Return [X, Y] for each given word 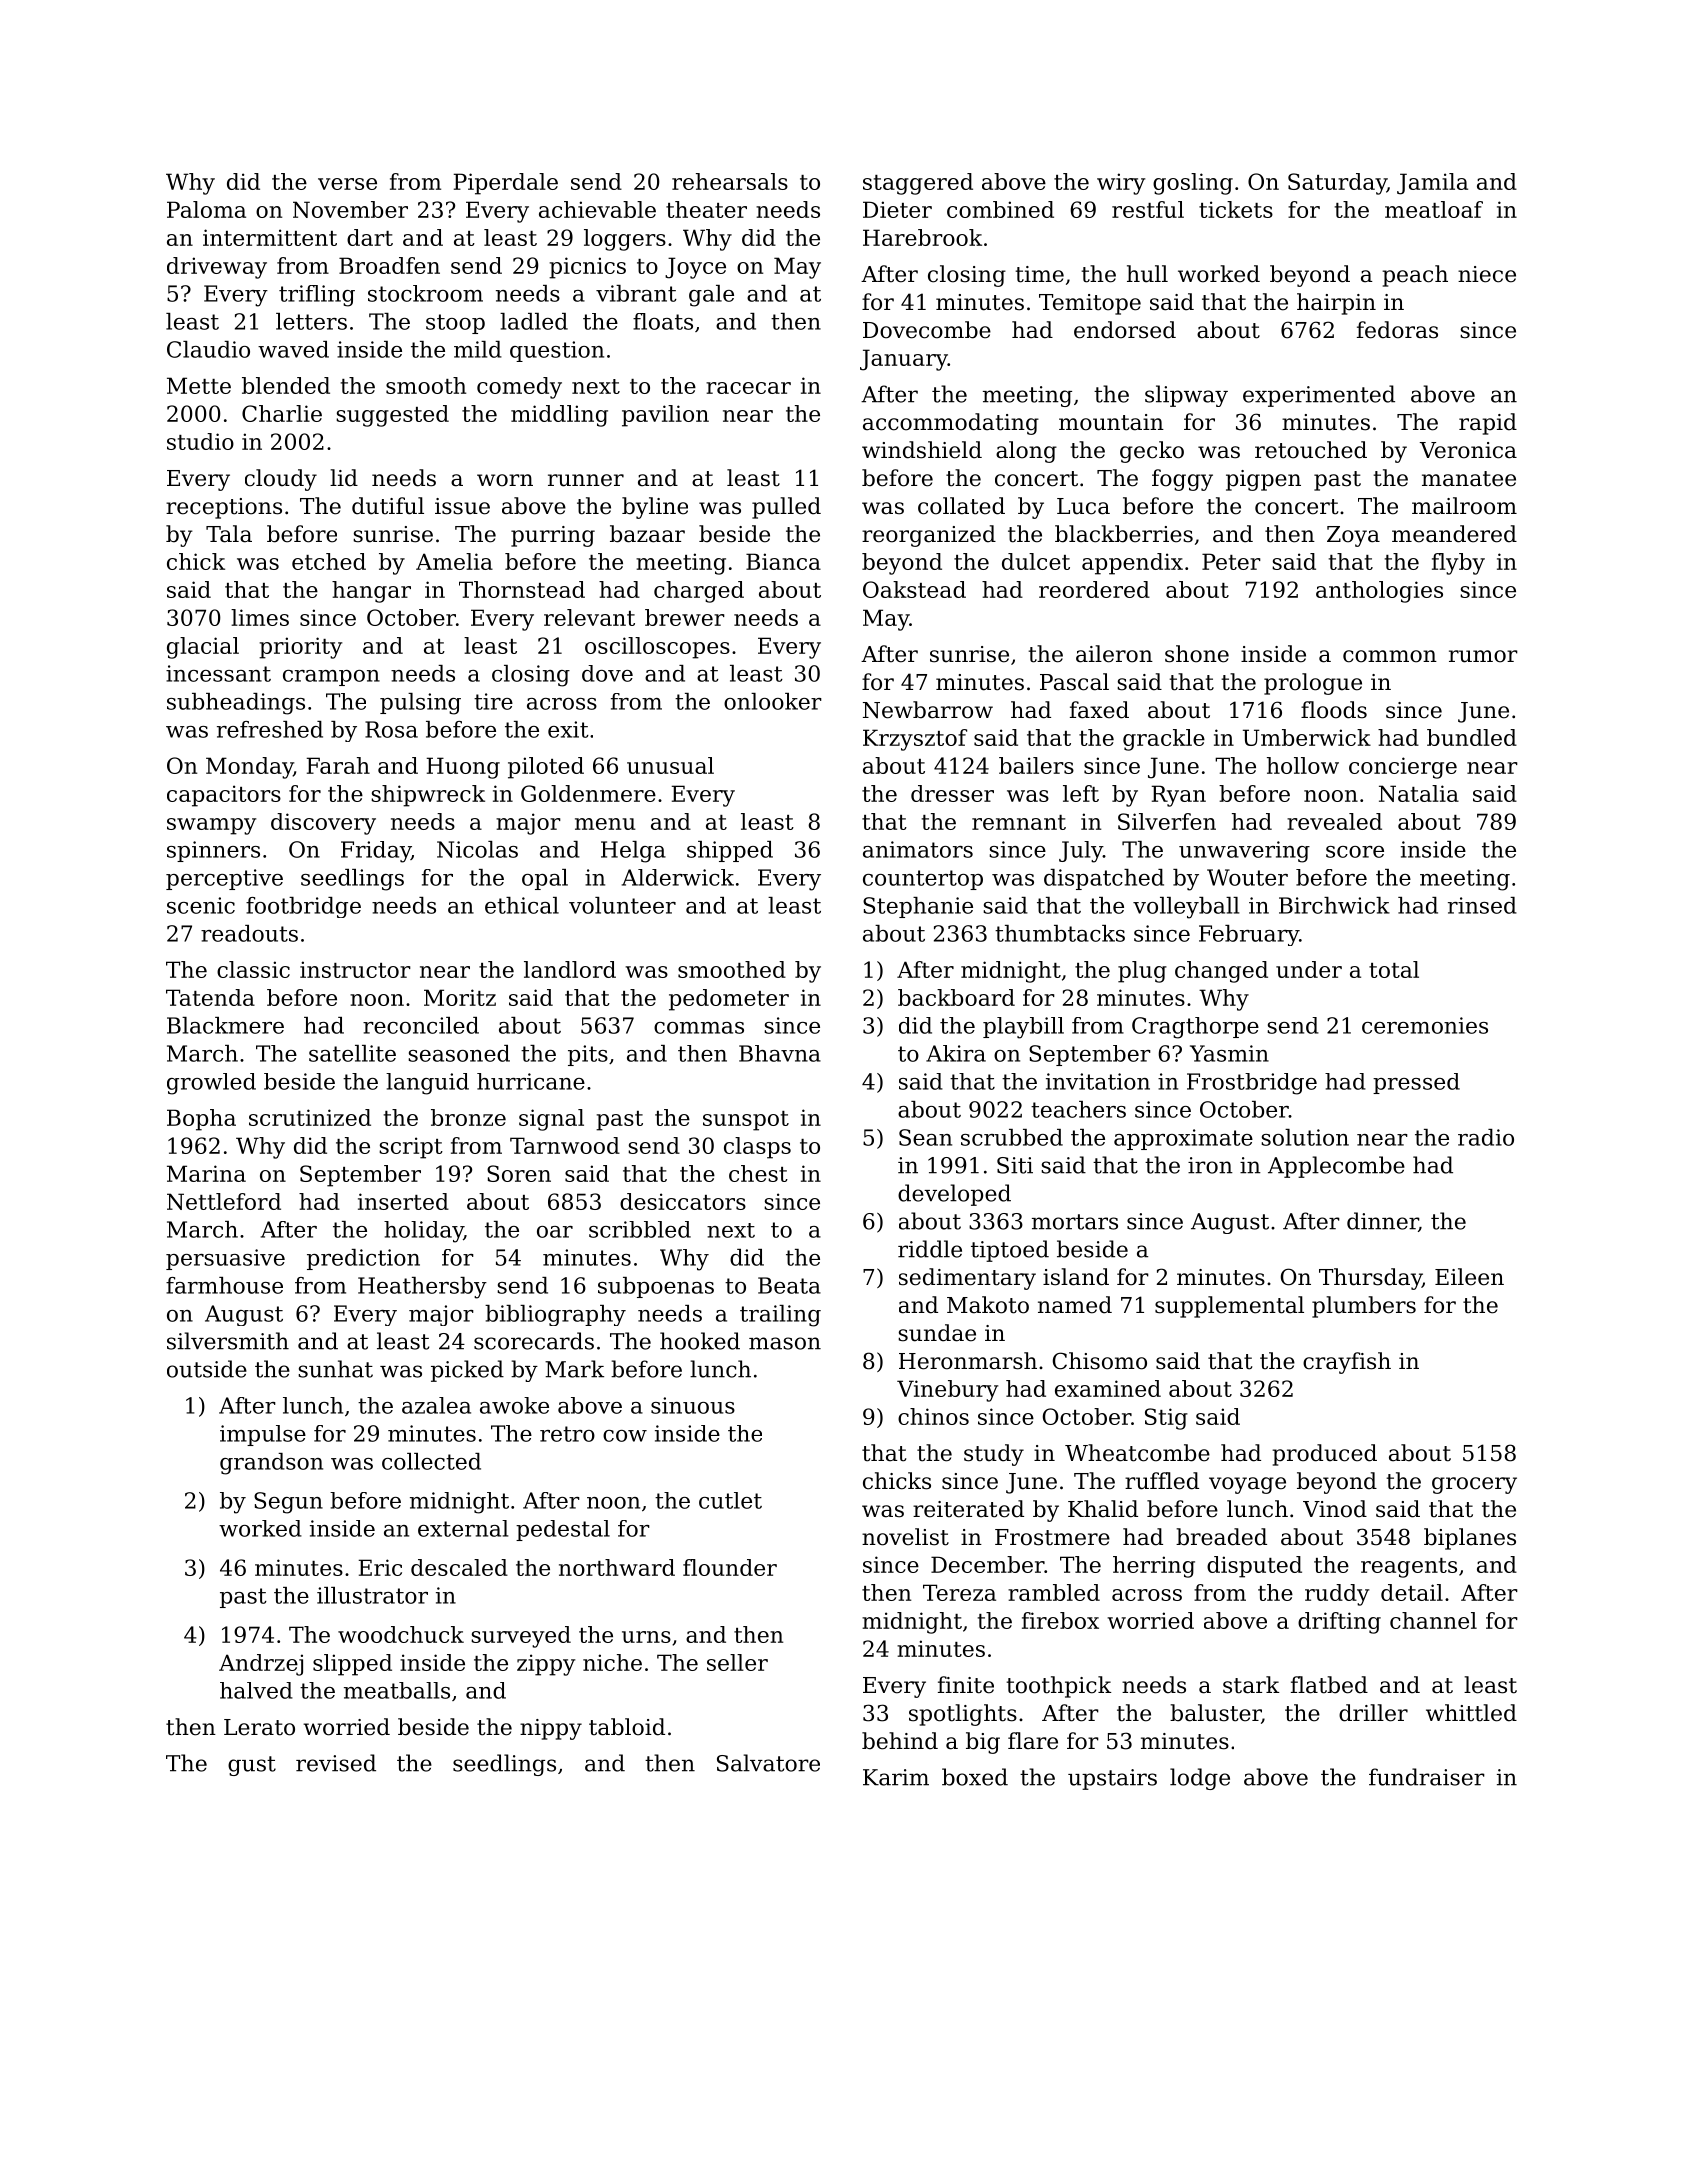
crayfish [1347, 1363]
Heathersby [422, 1288]
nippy [551, 1729]
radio [1486, 1137]
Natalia [1419, 793]
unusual [670, 765]
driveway [217, 268]
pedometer [729, 1000]
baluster [1215, 1713]
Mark [574, 1369]
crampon [331, 678]
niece [1487, 274]
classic [253, 969]
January [904, 360]
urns [646, 1637]
